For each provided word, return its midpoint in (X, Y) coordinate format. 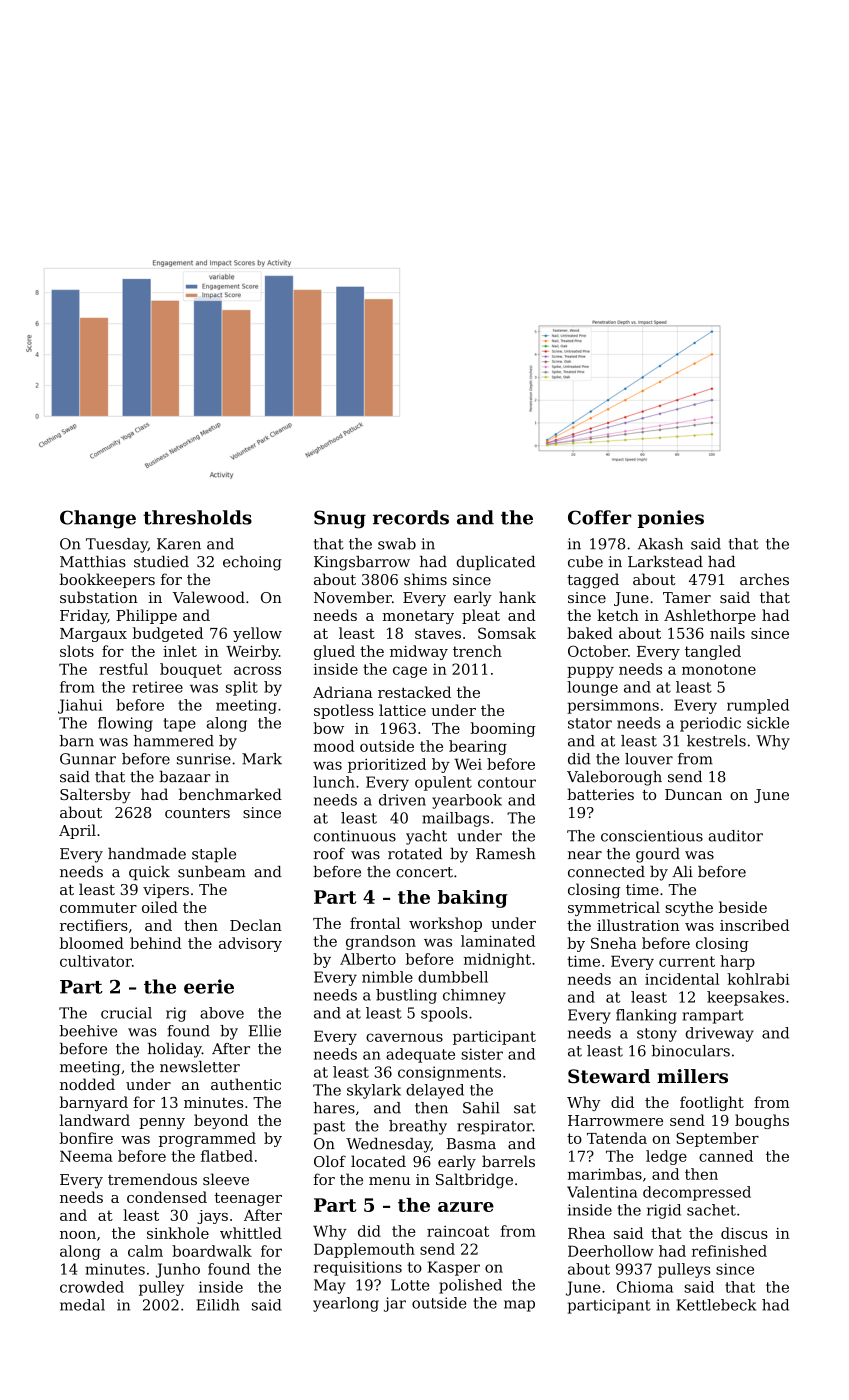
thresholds (197, 517)
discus (744, 1233)
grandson (381, 942)
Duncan (693, 794)
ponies (671, 519)
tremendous (152, 1179)
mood (334, 746)
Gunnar (88, 759)
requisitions (358, 1268)
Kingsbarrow (362, 563)
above (222, 1013)
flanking (646, 1016)
